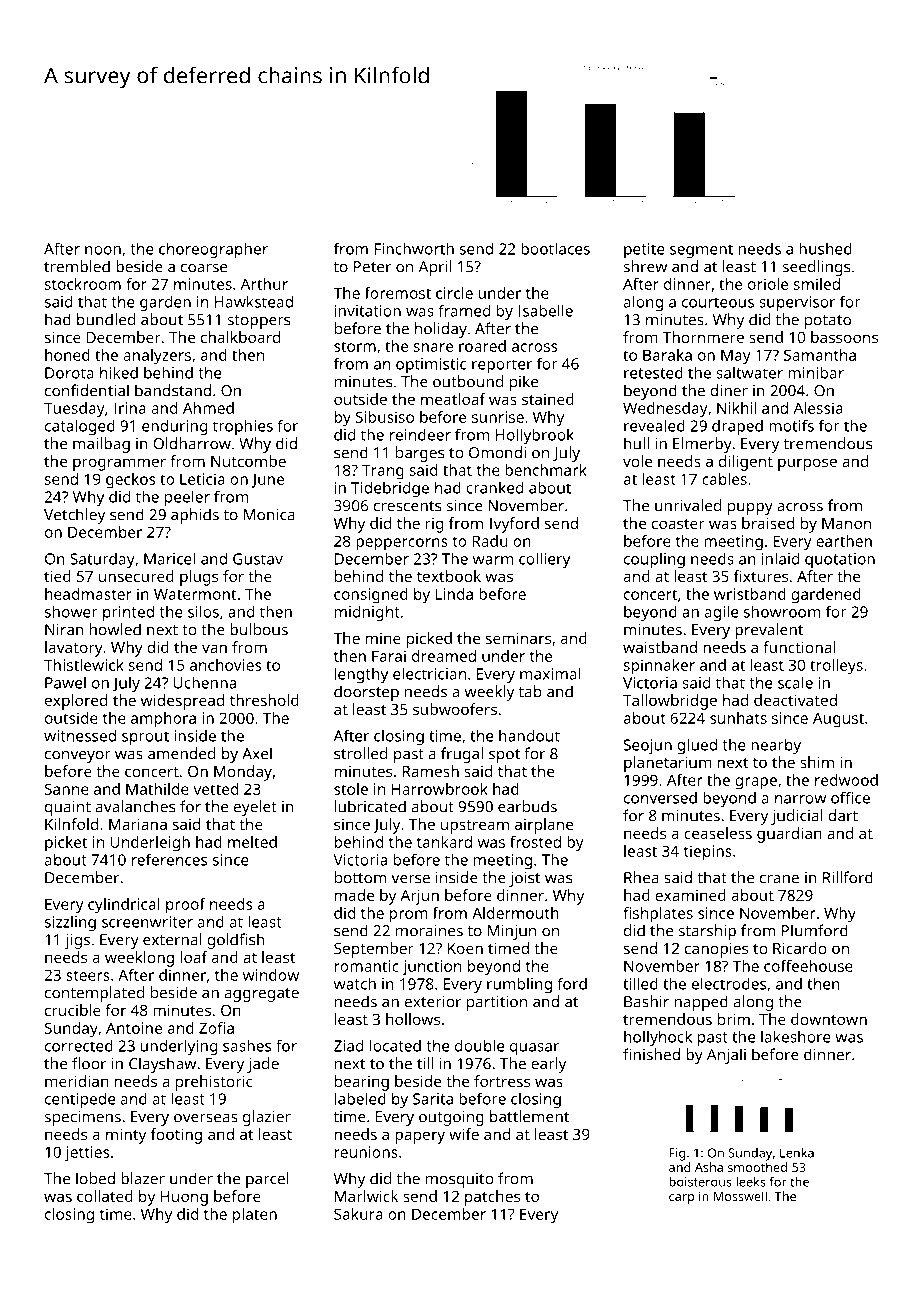 This document has width=924, height=1308. What do you see at coordinates (703, 337) in the document?
I see `Thornmere` at bounding box center [703, 337].
